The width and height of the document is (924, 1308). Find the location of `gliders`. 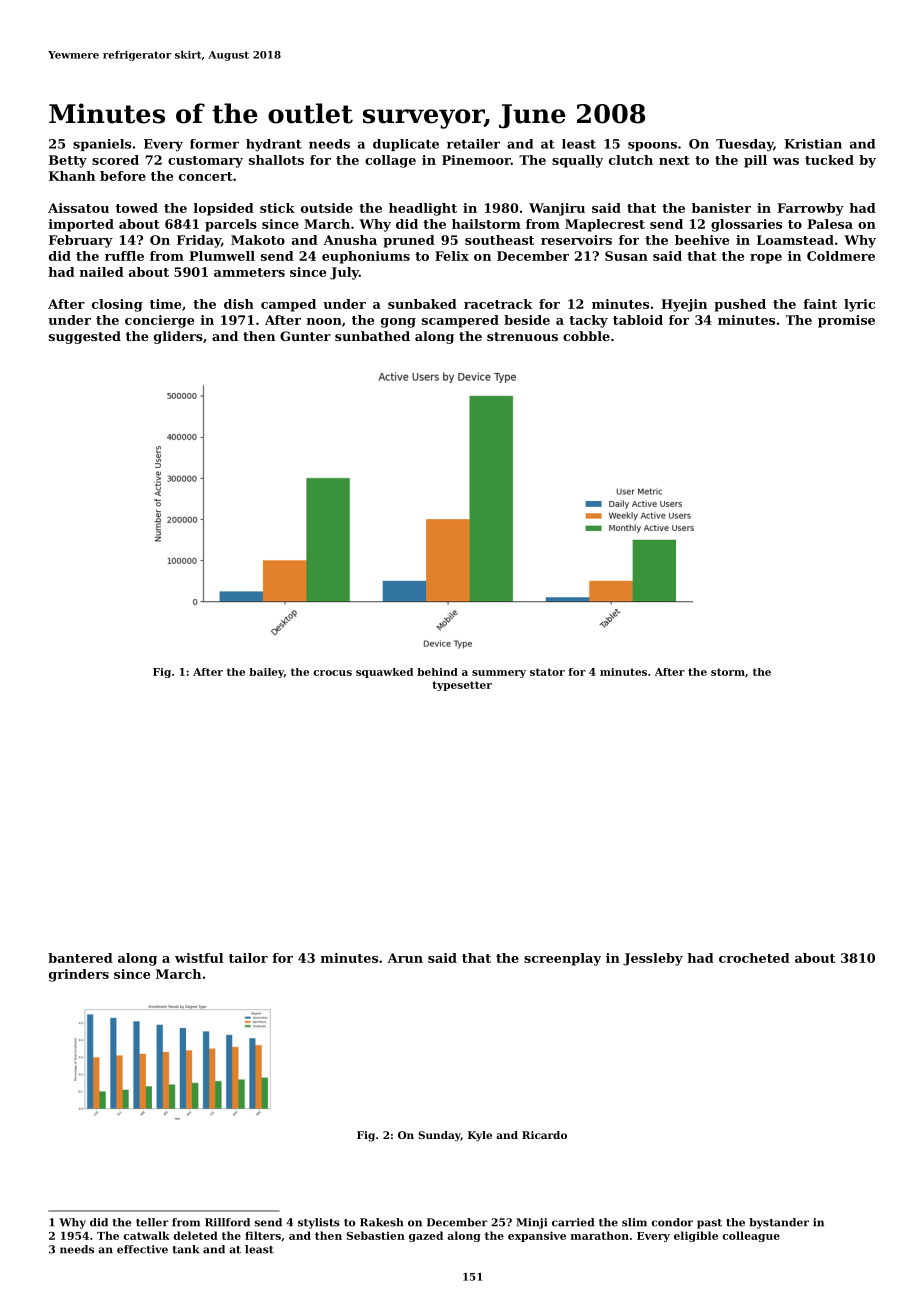

gliders is located at coordinates (178, 337).
